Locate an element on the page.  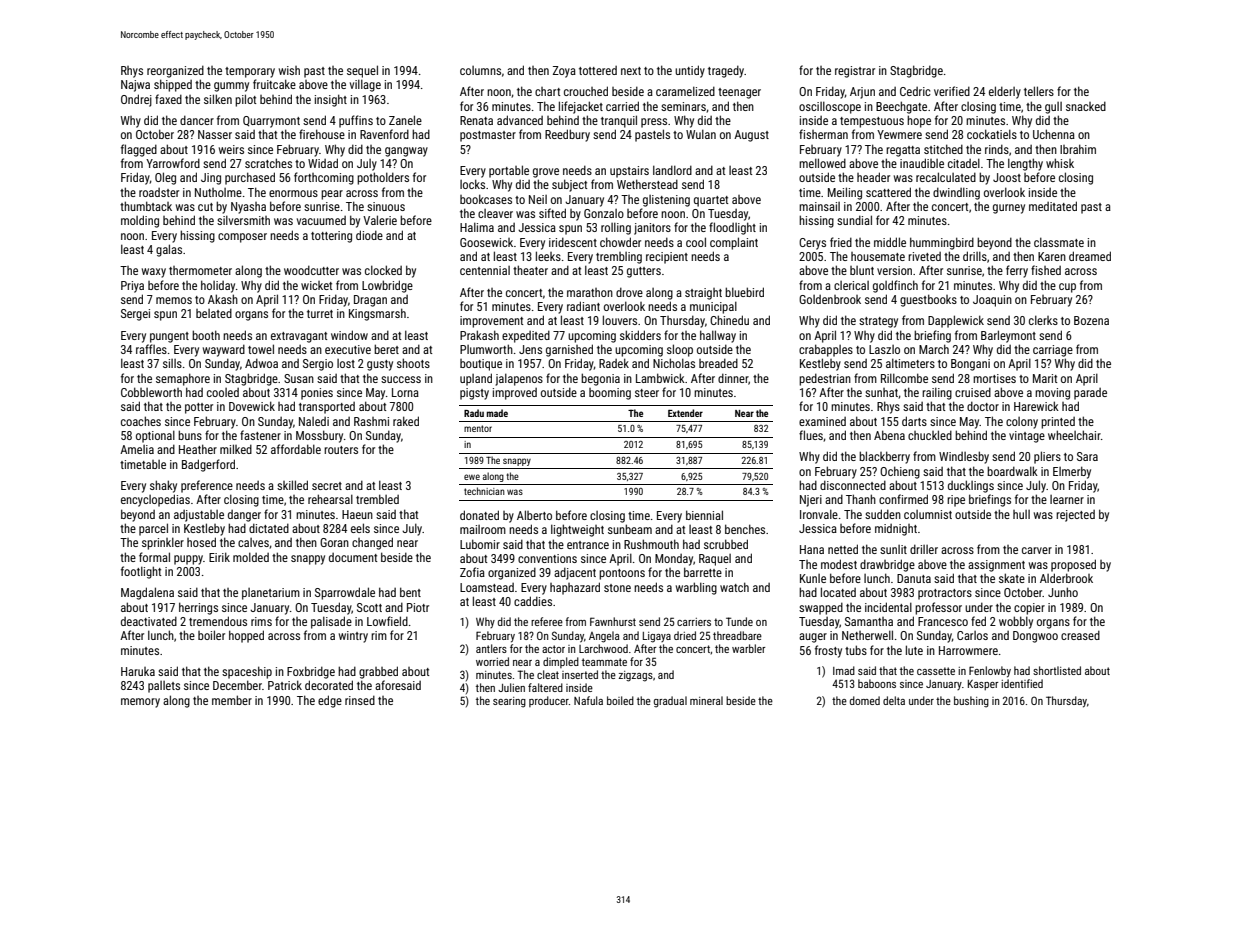
Zoya is located at coordinates (564, 72).
